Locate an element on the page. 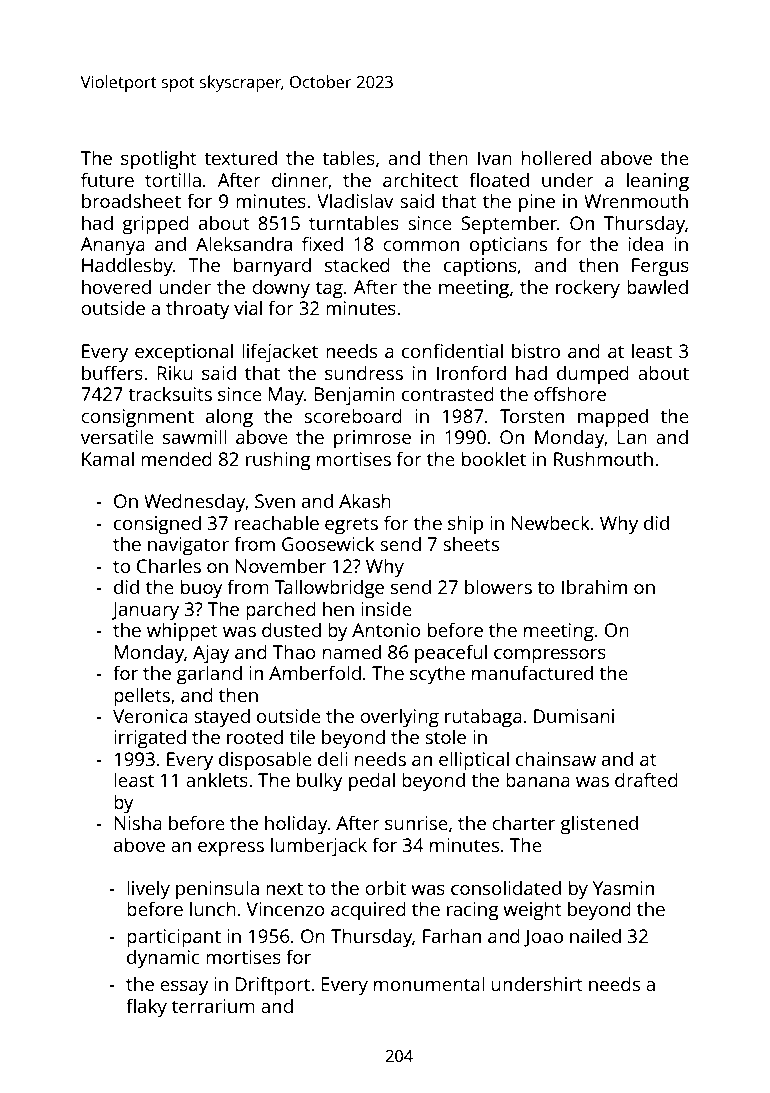 This page has width=770, height=1093. drafted is located at coordinates (646, 779).
